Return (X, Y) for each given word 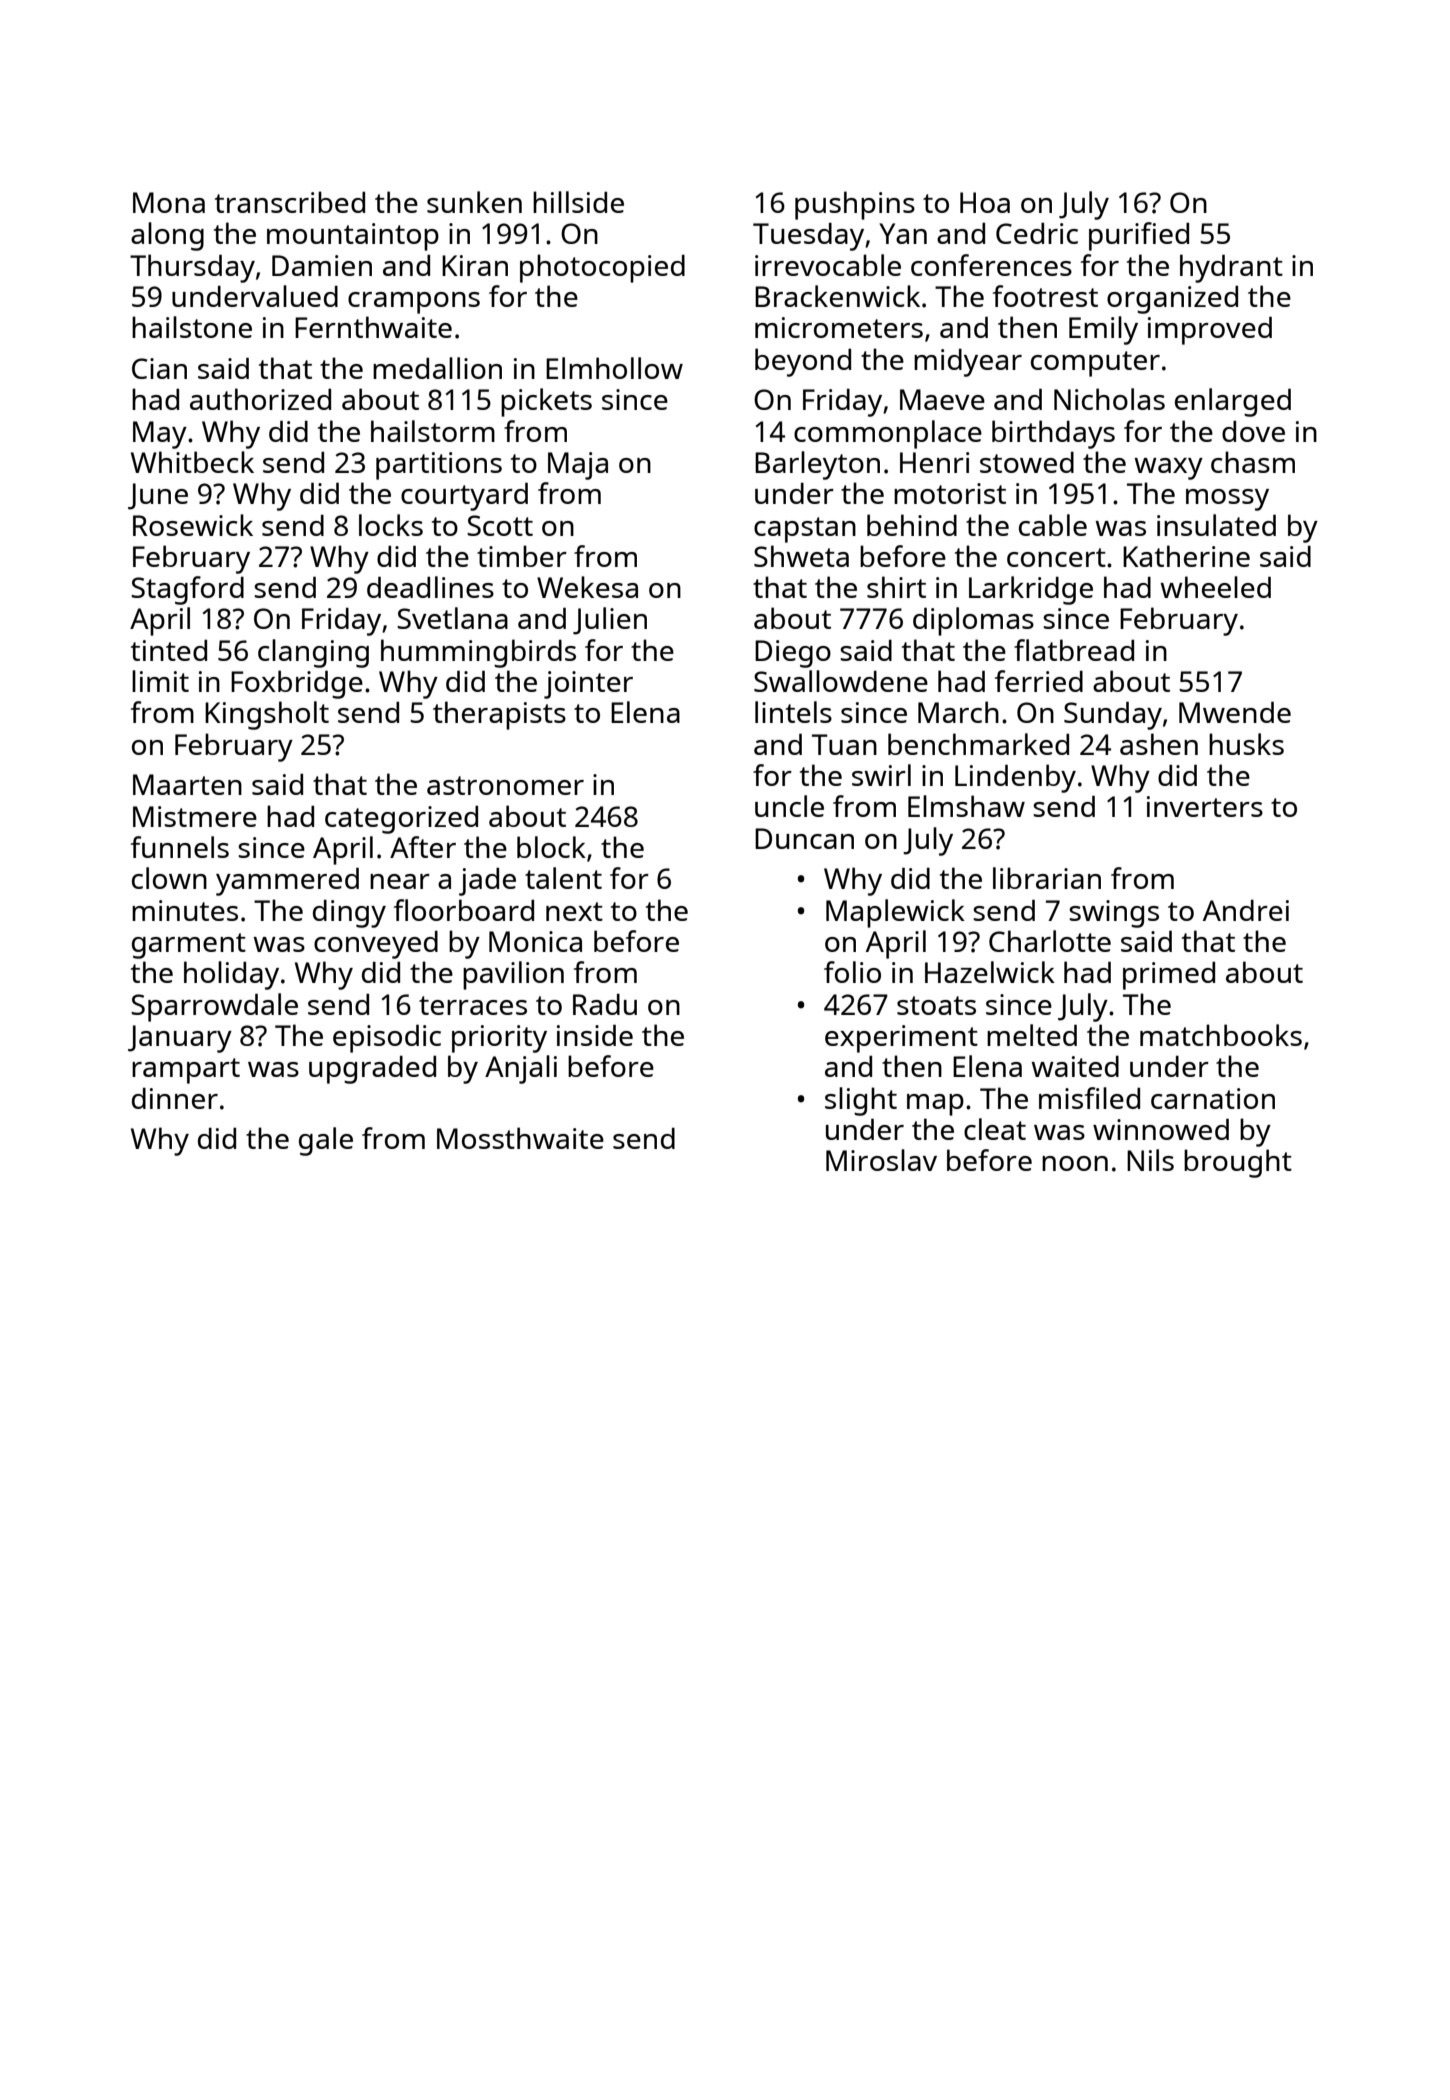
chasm (1253, 462)
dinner (175, 1098)
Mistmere (195, 816)
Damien (322, 265)
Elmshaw (966, 806)
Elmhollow (614, 368)
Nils (1150, 1160)
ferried (1039, 681)
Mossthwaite (520, 1138)
